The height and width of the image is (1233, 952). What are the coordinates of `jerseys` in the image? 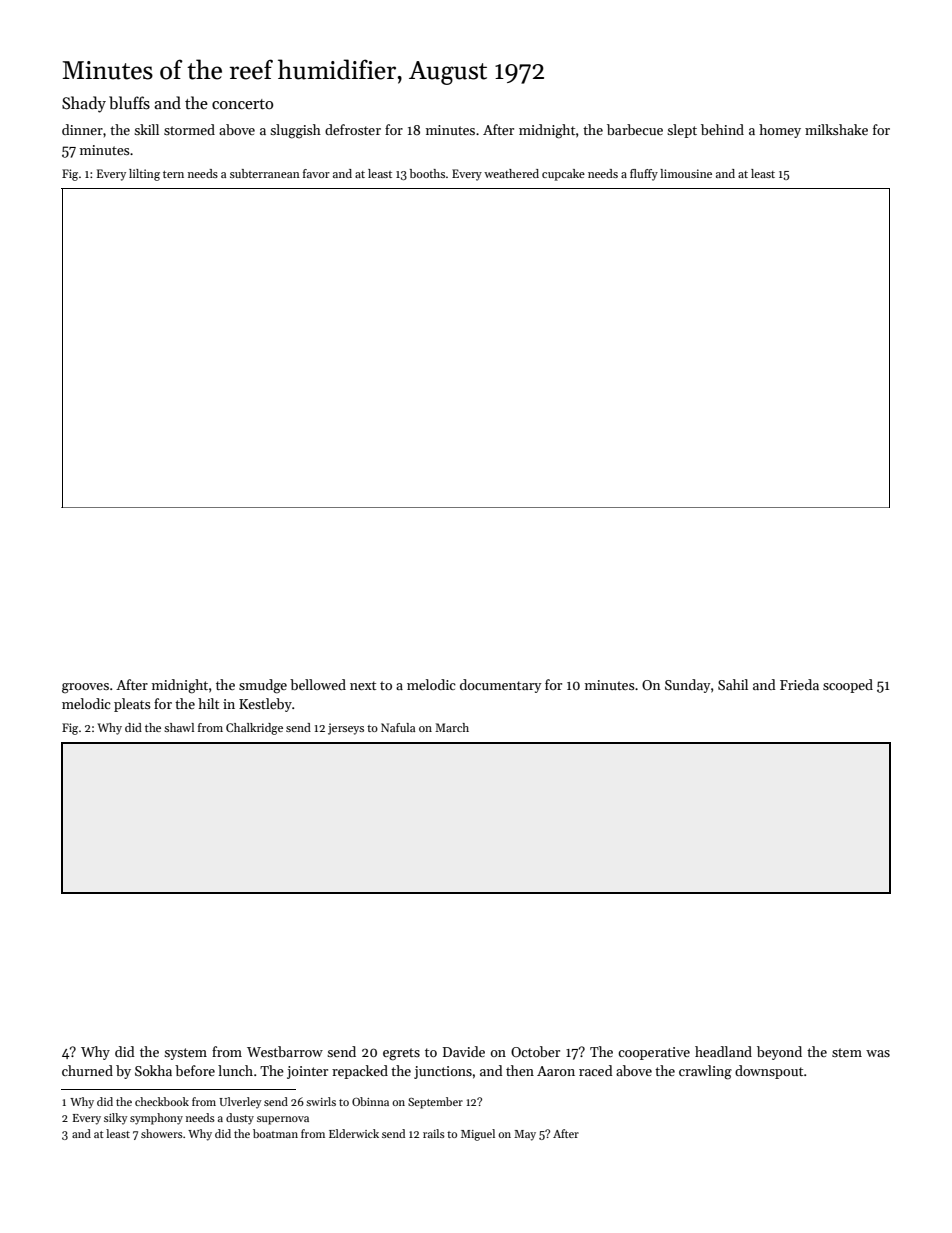 It's located at (346, 729).
